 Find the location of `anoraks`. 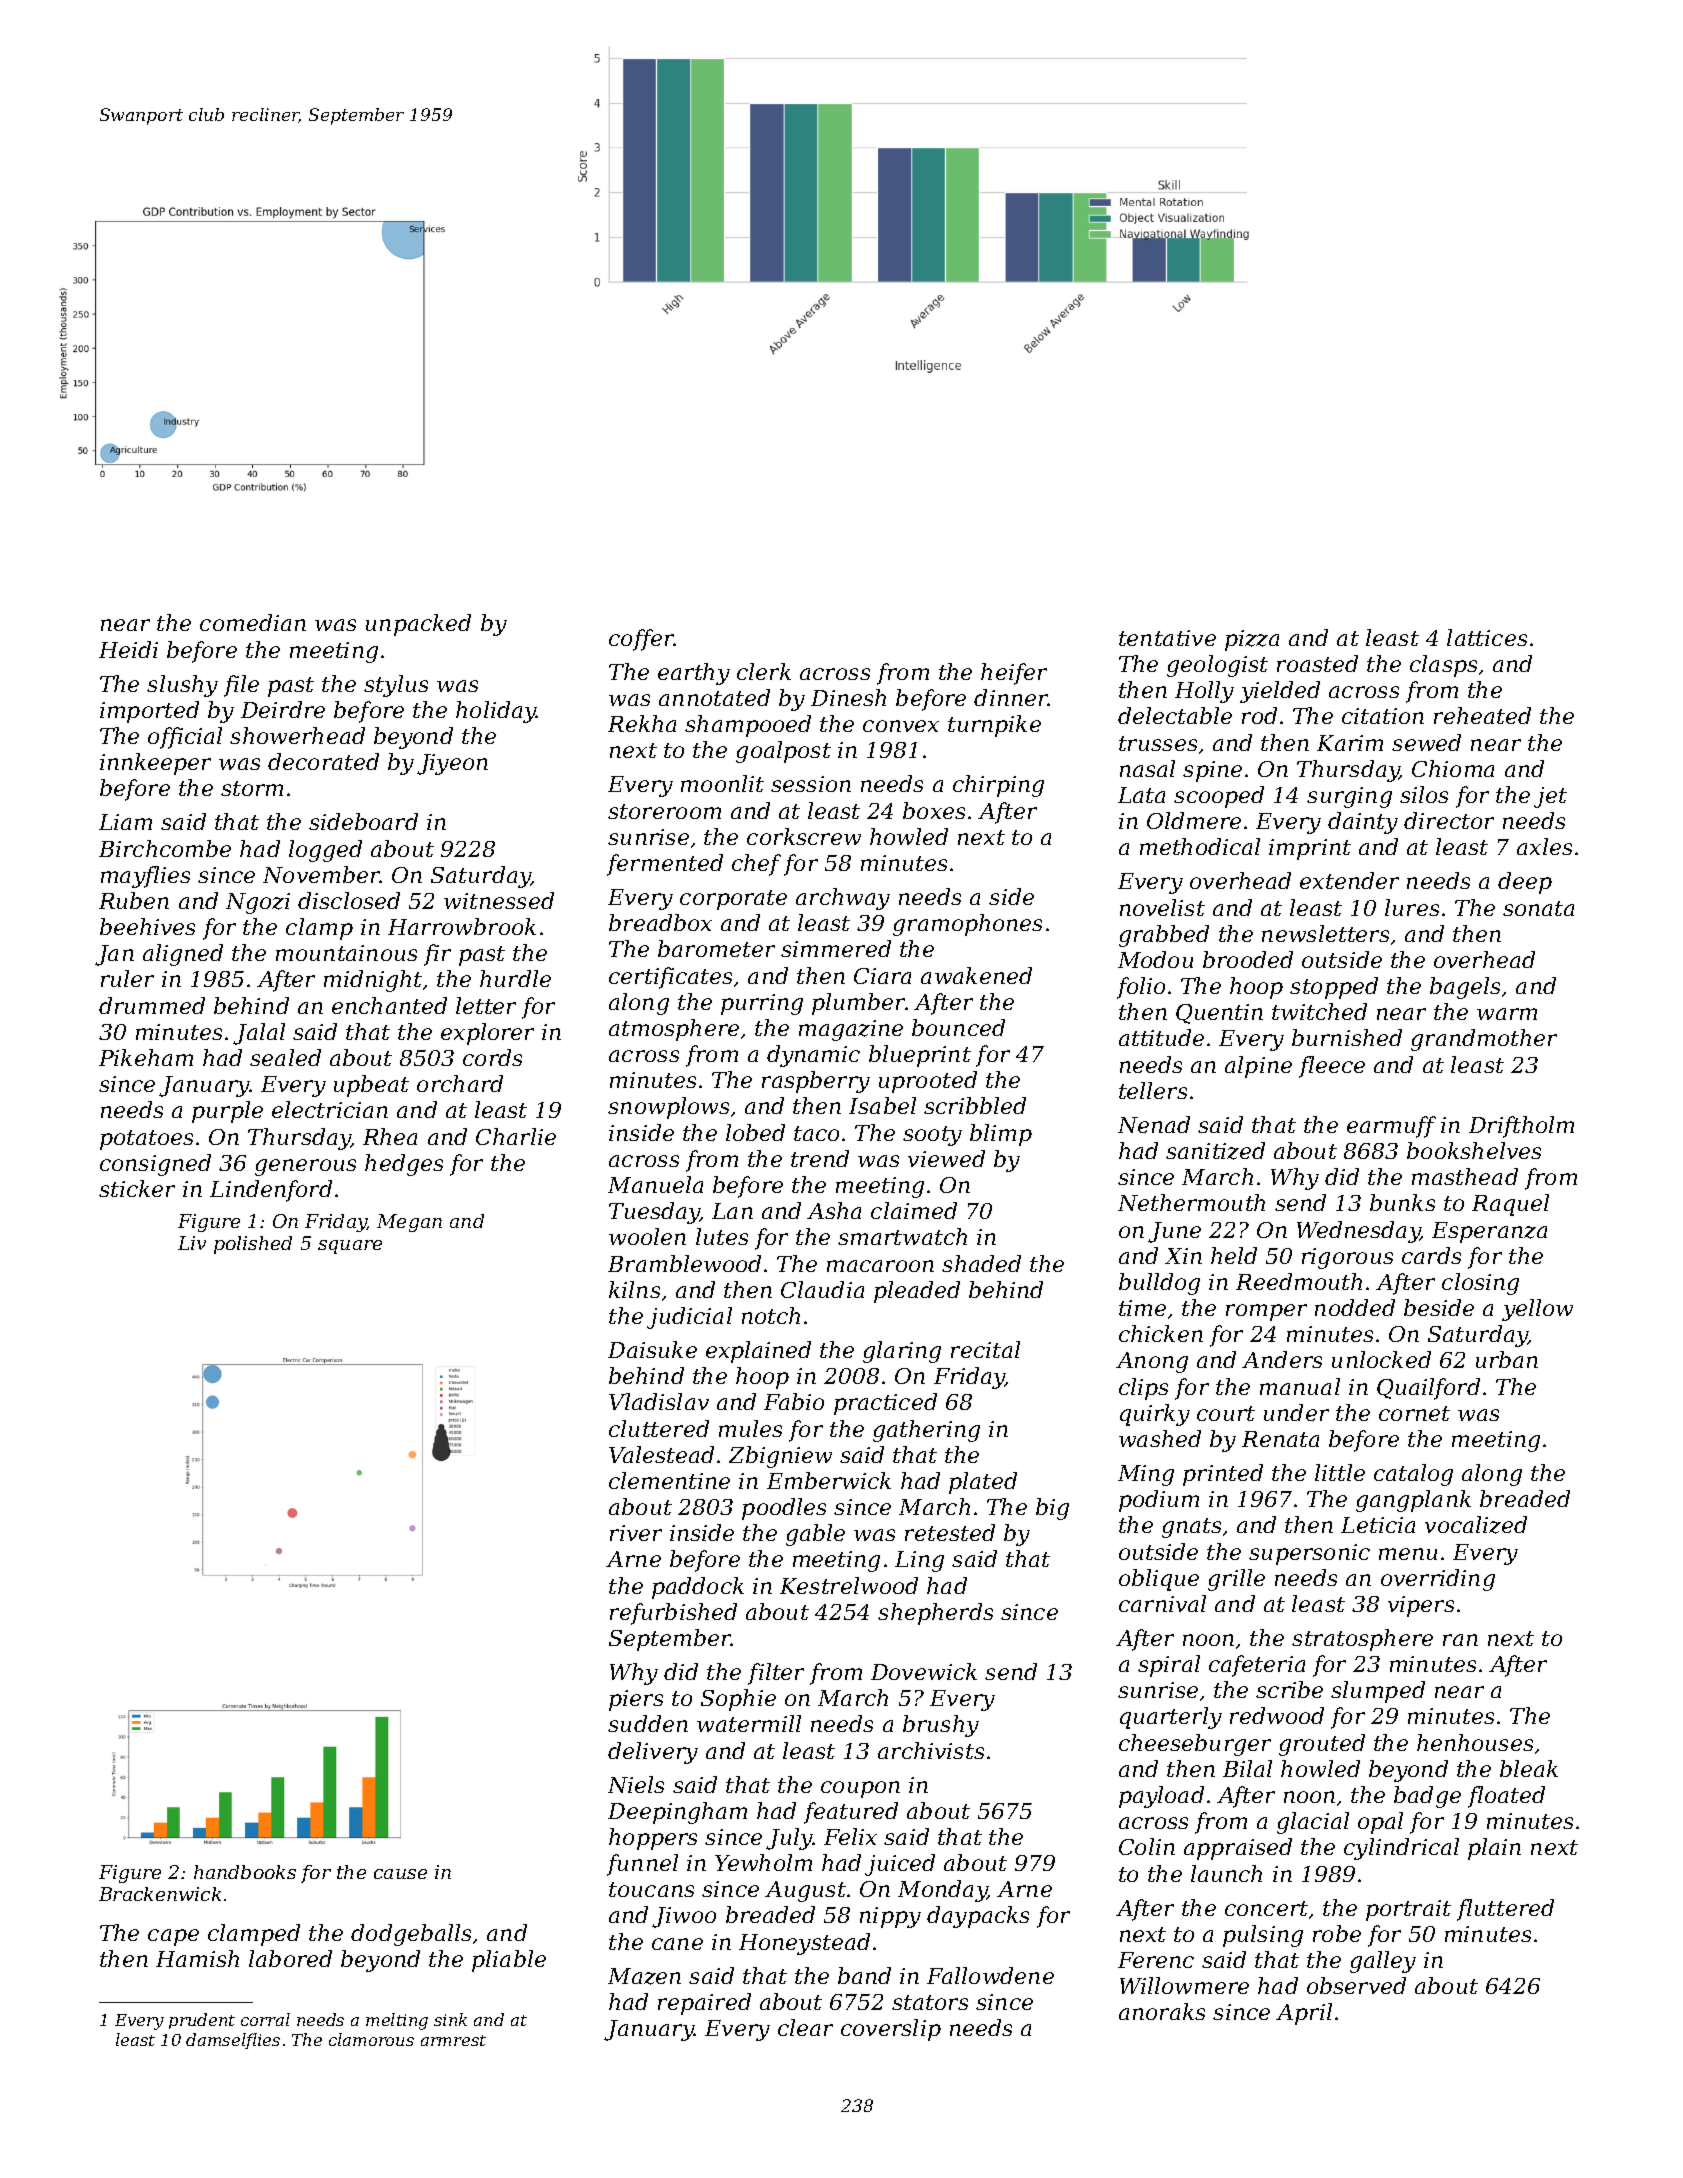

anoraks is located at coordinates (1162, 2011).
